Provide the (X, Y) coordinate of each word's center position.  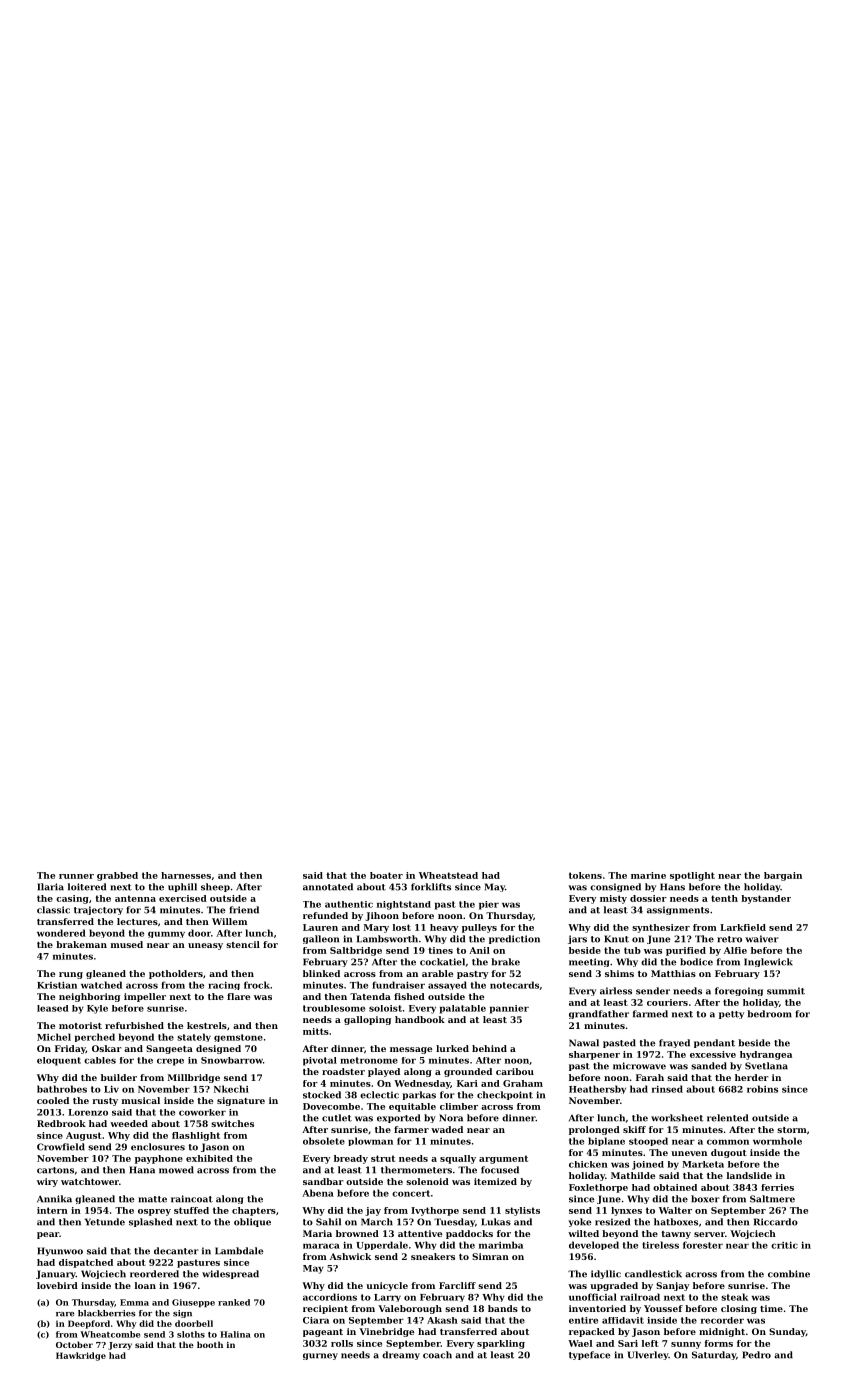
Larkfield (743, 927)
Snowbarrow (232, 1060)
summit (786, 991)
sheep (215, 887)
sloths (191, 1334)
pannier (509, 1009)
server (709, 1234)
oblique (252, 1222)
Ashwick (350, 1256)
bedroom (769, 1014)
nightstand (404, 905)
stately (194, 1037)
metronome (369, 1060)
